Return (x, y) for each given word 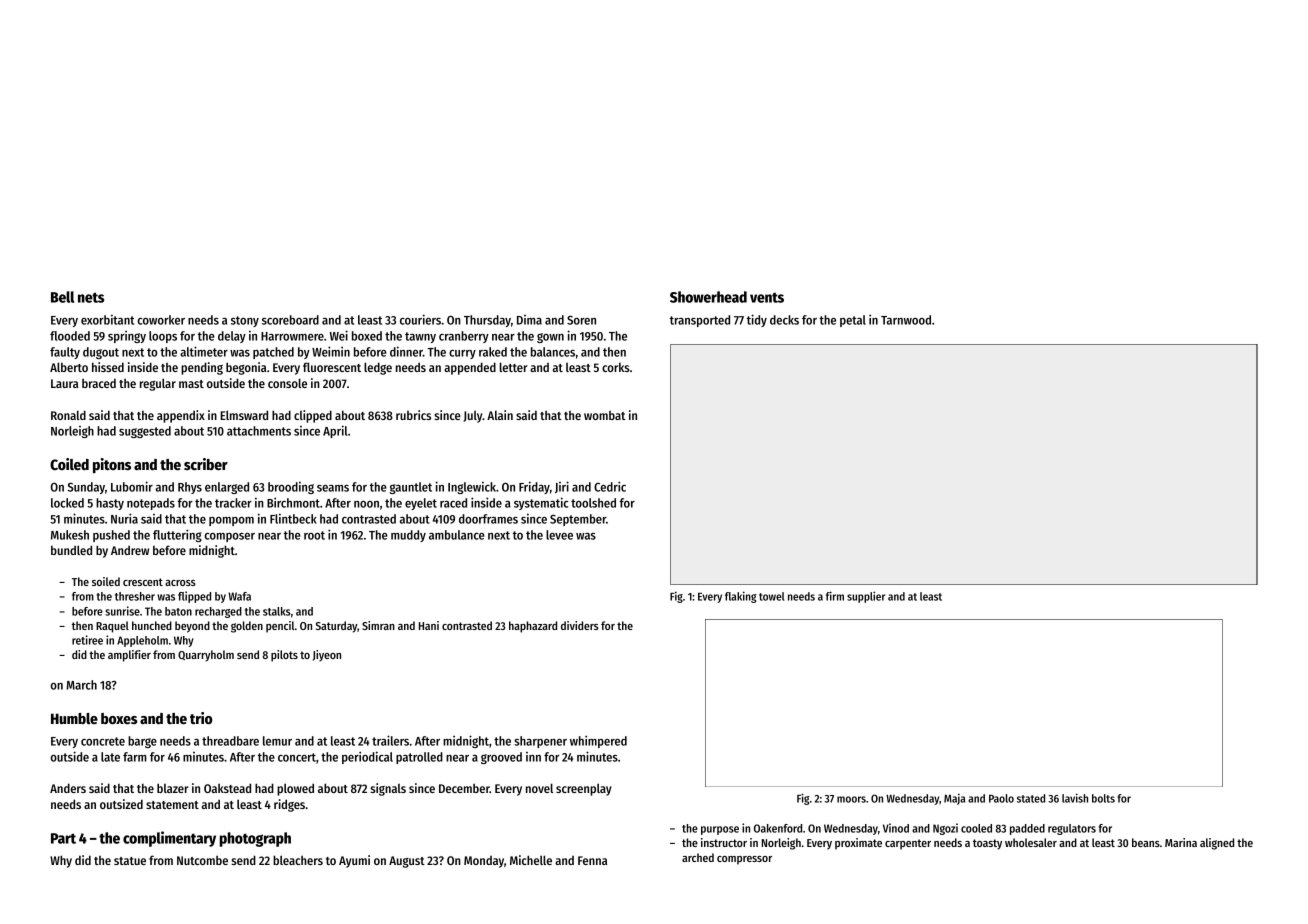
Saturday (336, 627)
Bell (62, 297)
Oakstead (227, 788)
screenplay (584, 789)
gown (550, 338)
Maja (954, 799)
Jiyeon (327, 656)
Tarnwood (906, 320)
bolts (1103, 798)
